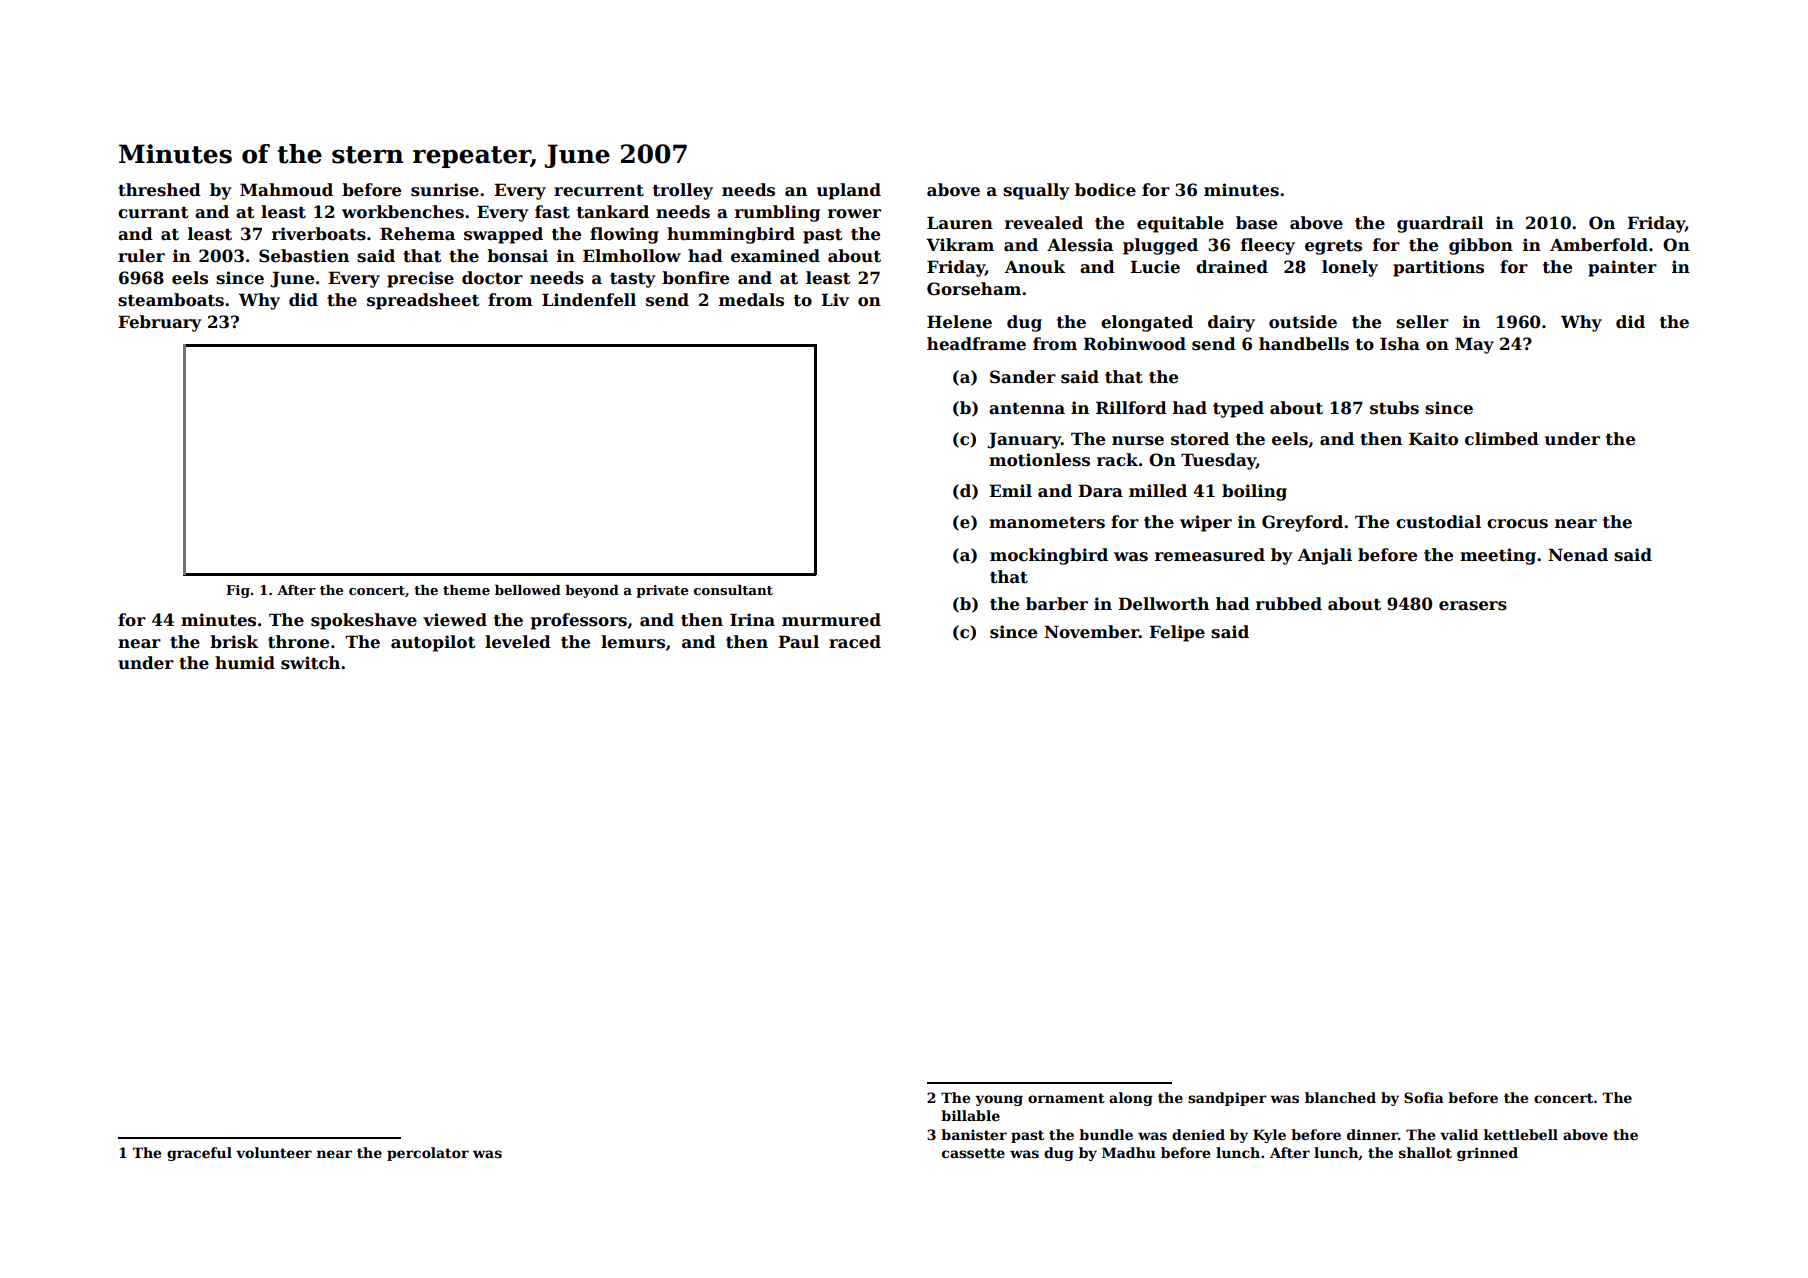 The width and height of the image is (1808, 1278). What do you see at coordinates (274, 1152) in the image?
I see `volunteer` at bounding box center [274, 1152].
